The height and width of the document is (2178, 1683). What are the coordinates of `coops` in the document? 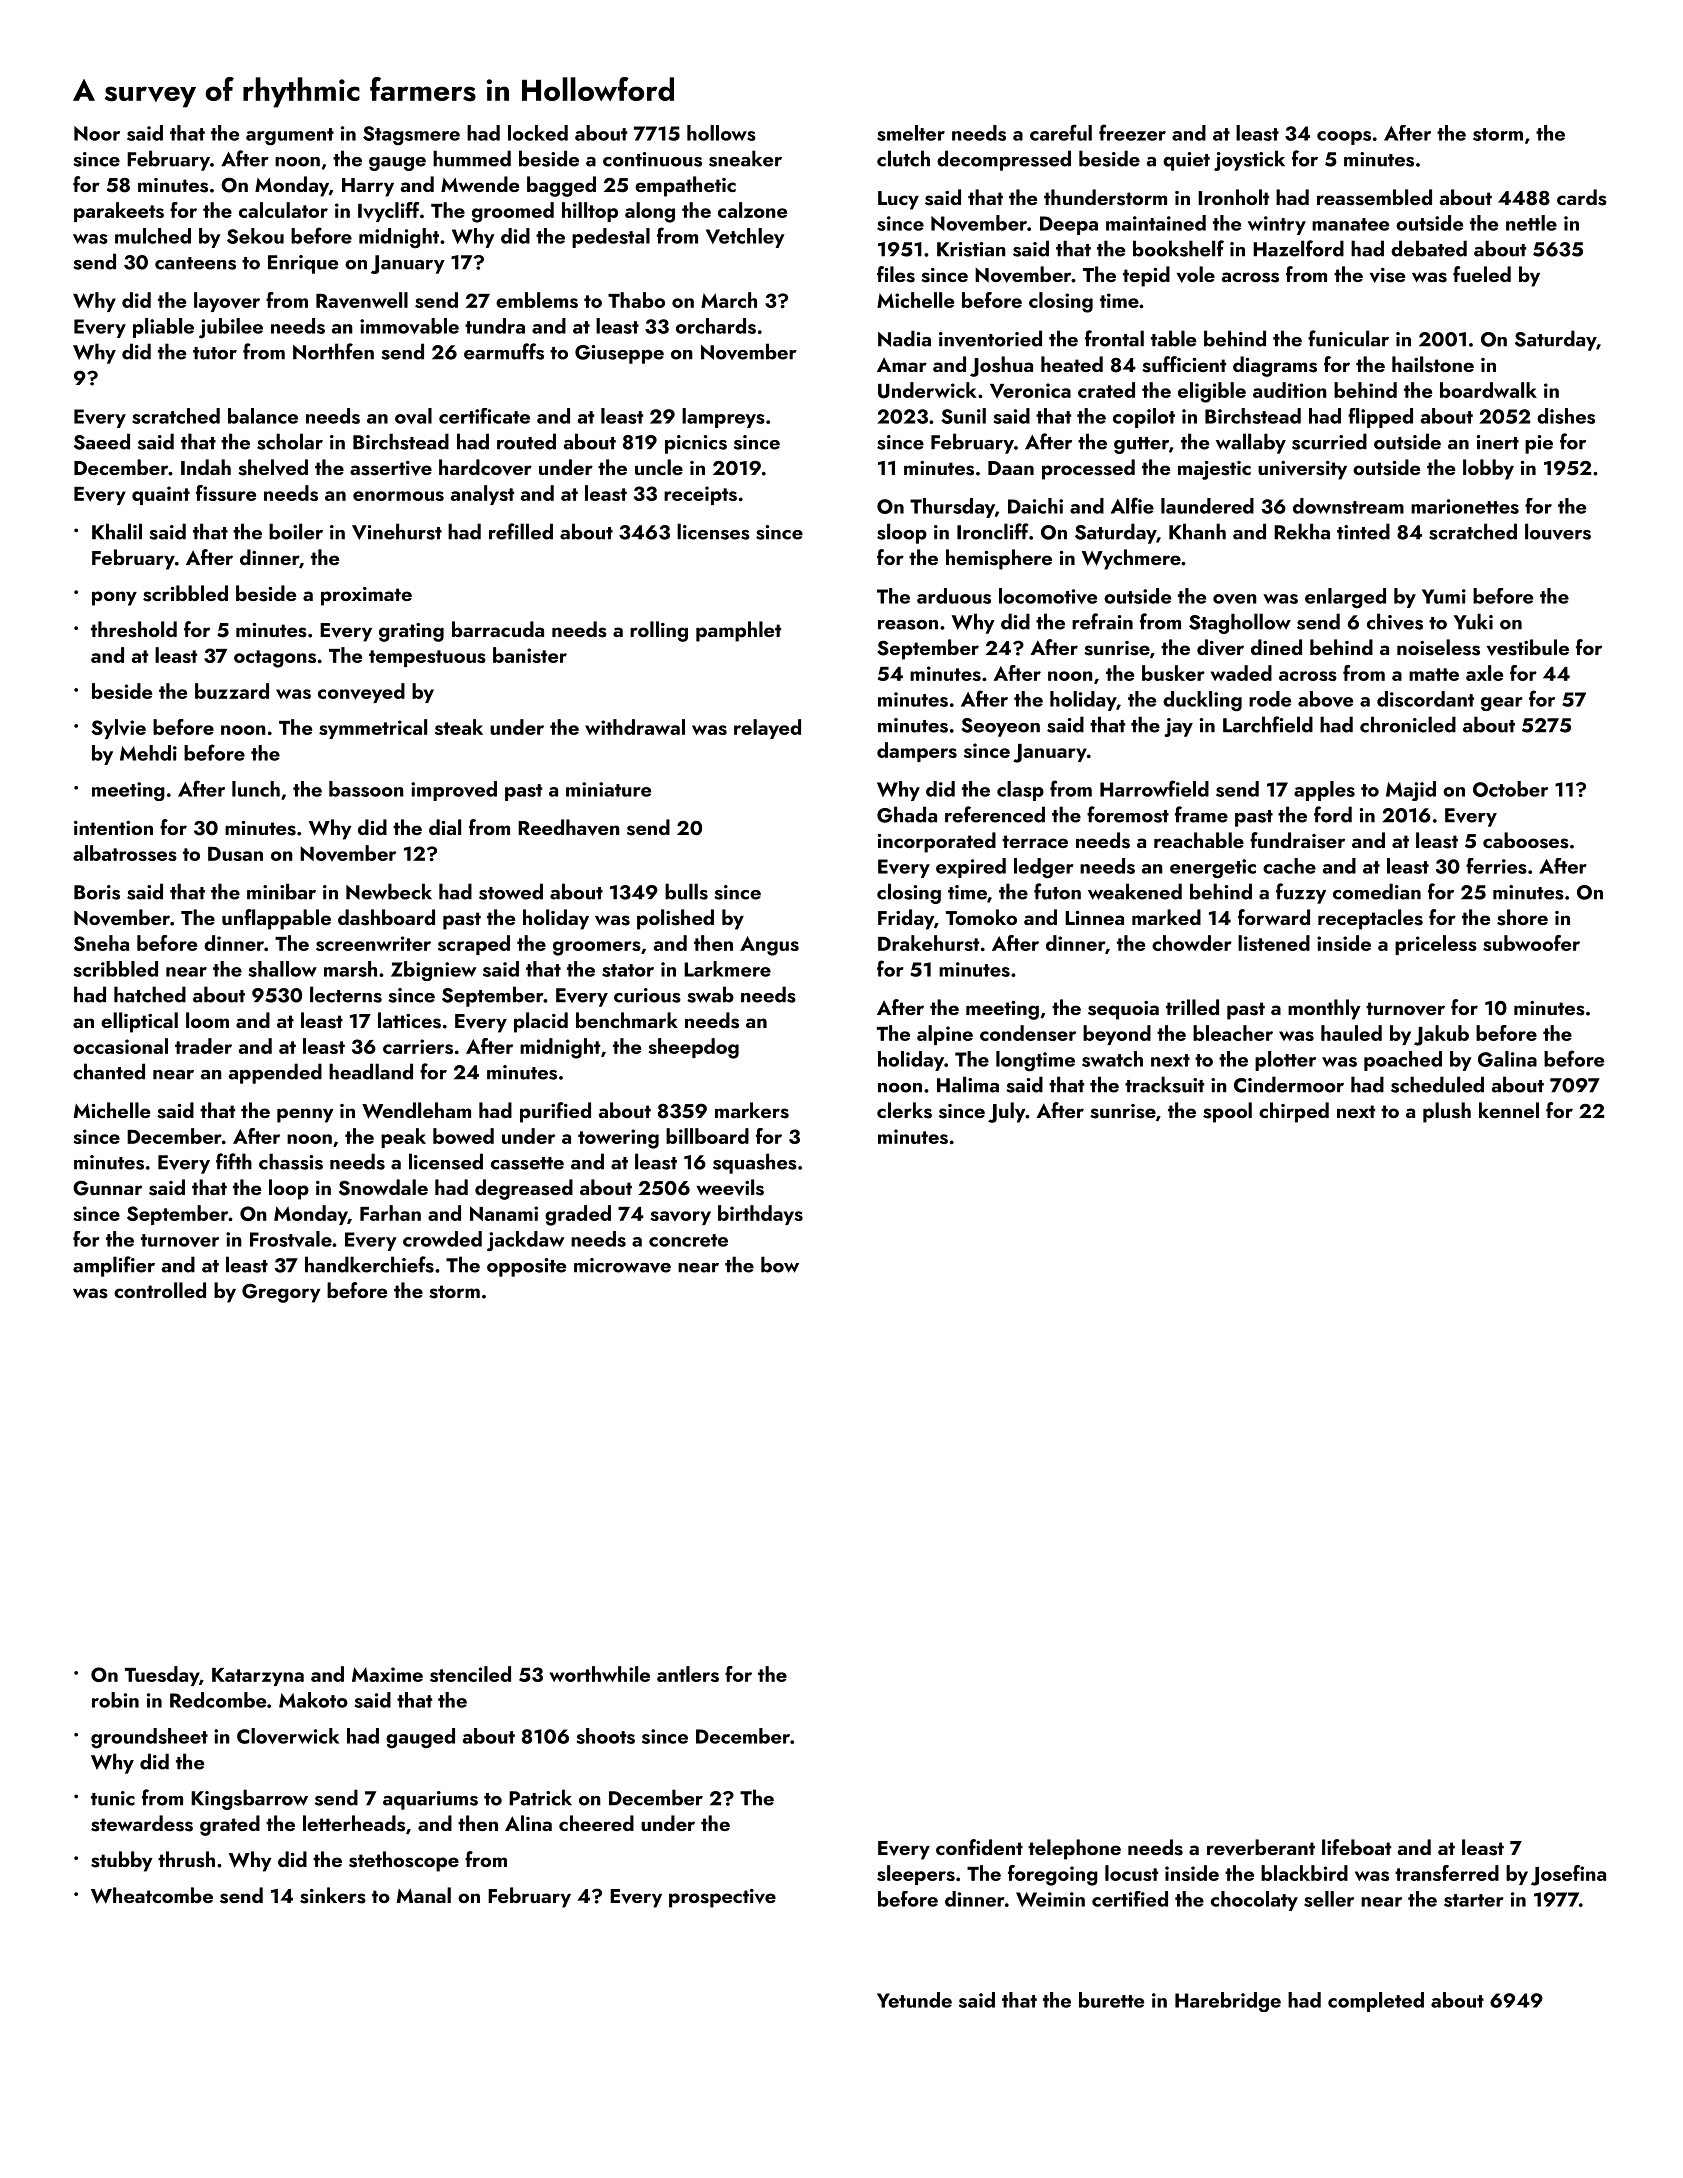 It's located at (1344, 138).
